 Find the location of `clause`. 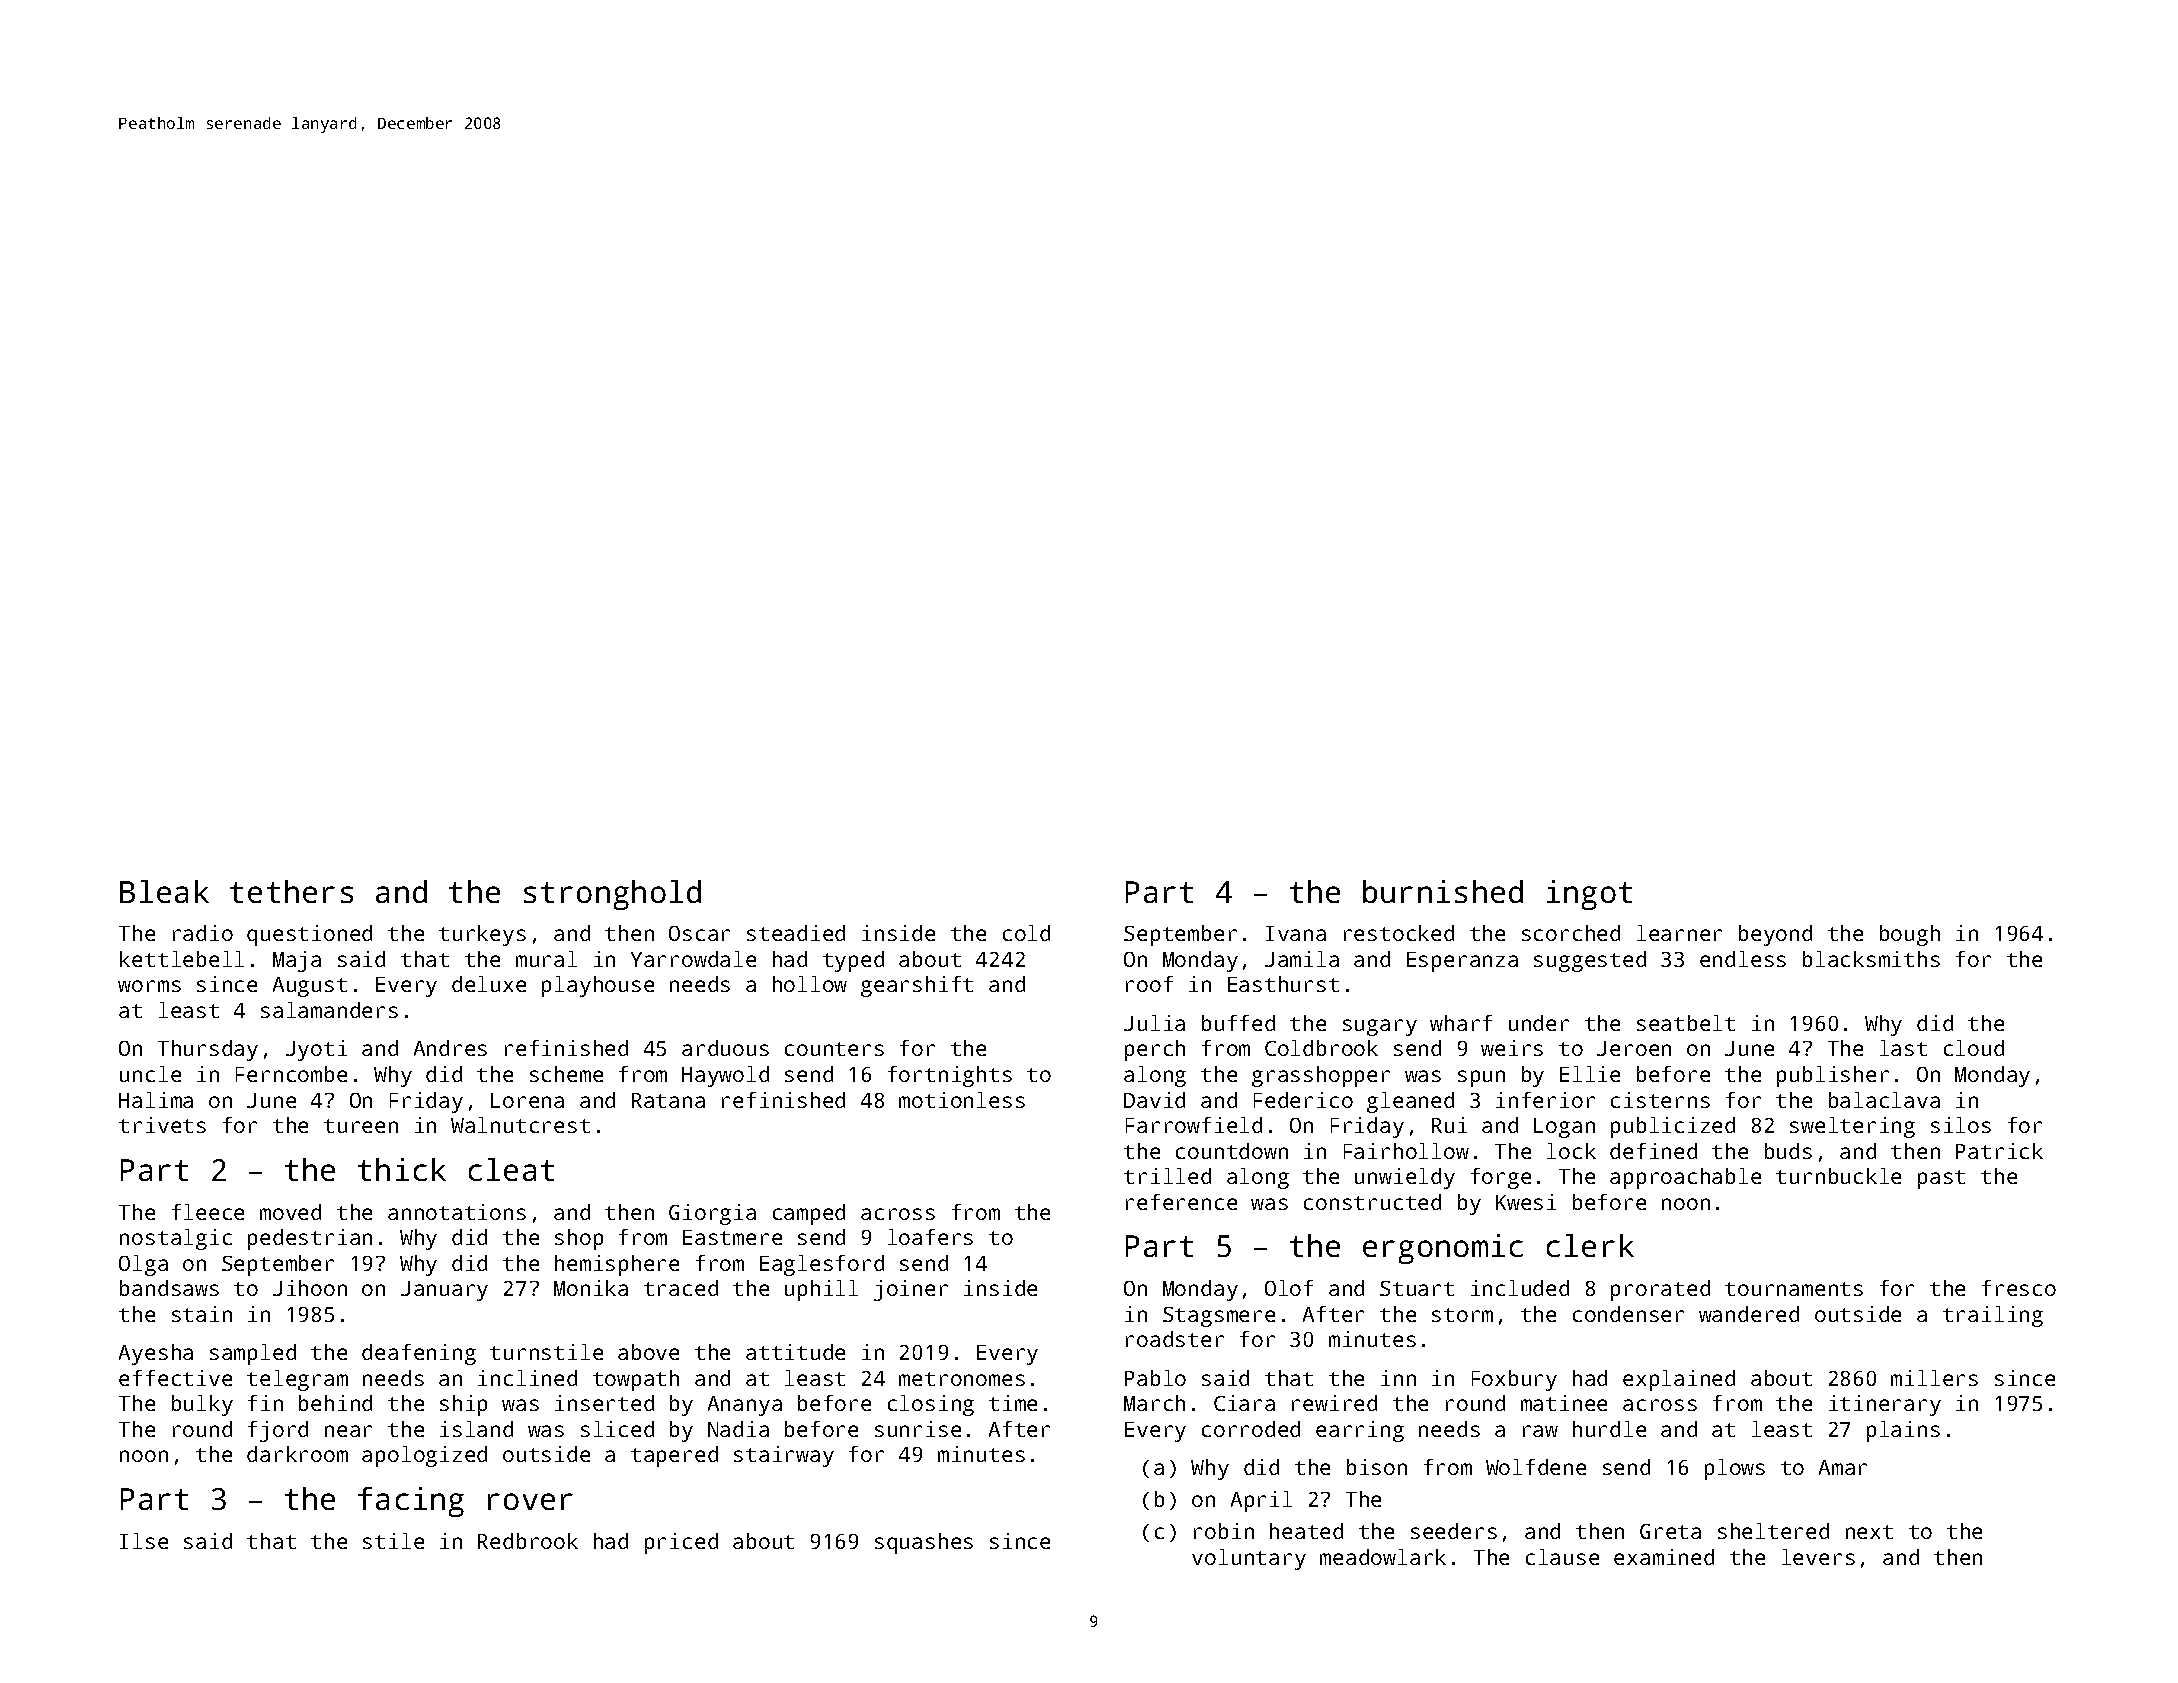

clause is located at coordinates (1562, 1557).
